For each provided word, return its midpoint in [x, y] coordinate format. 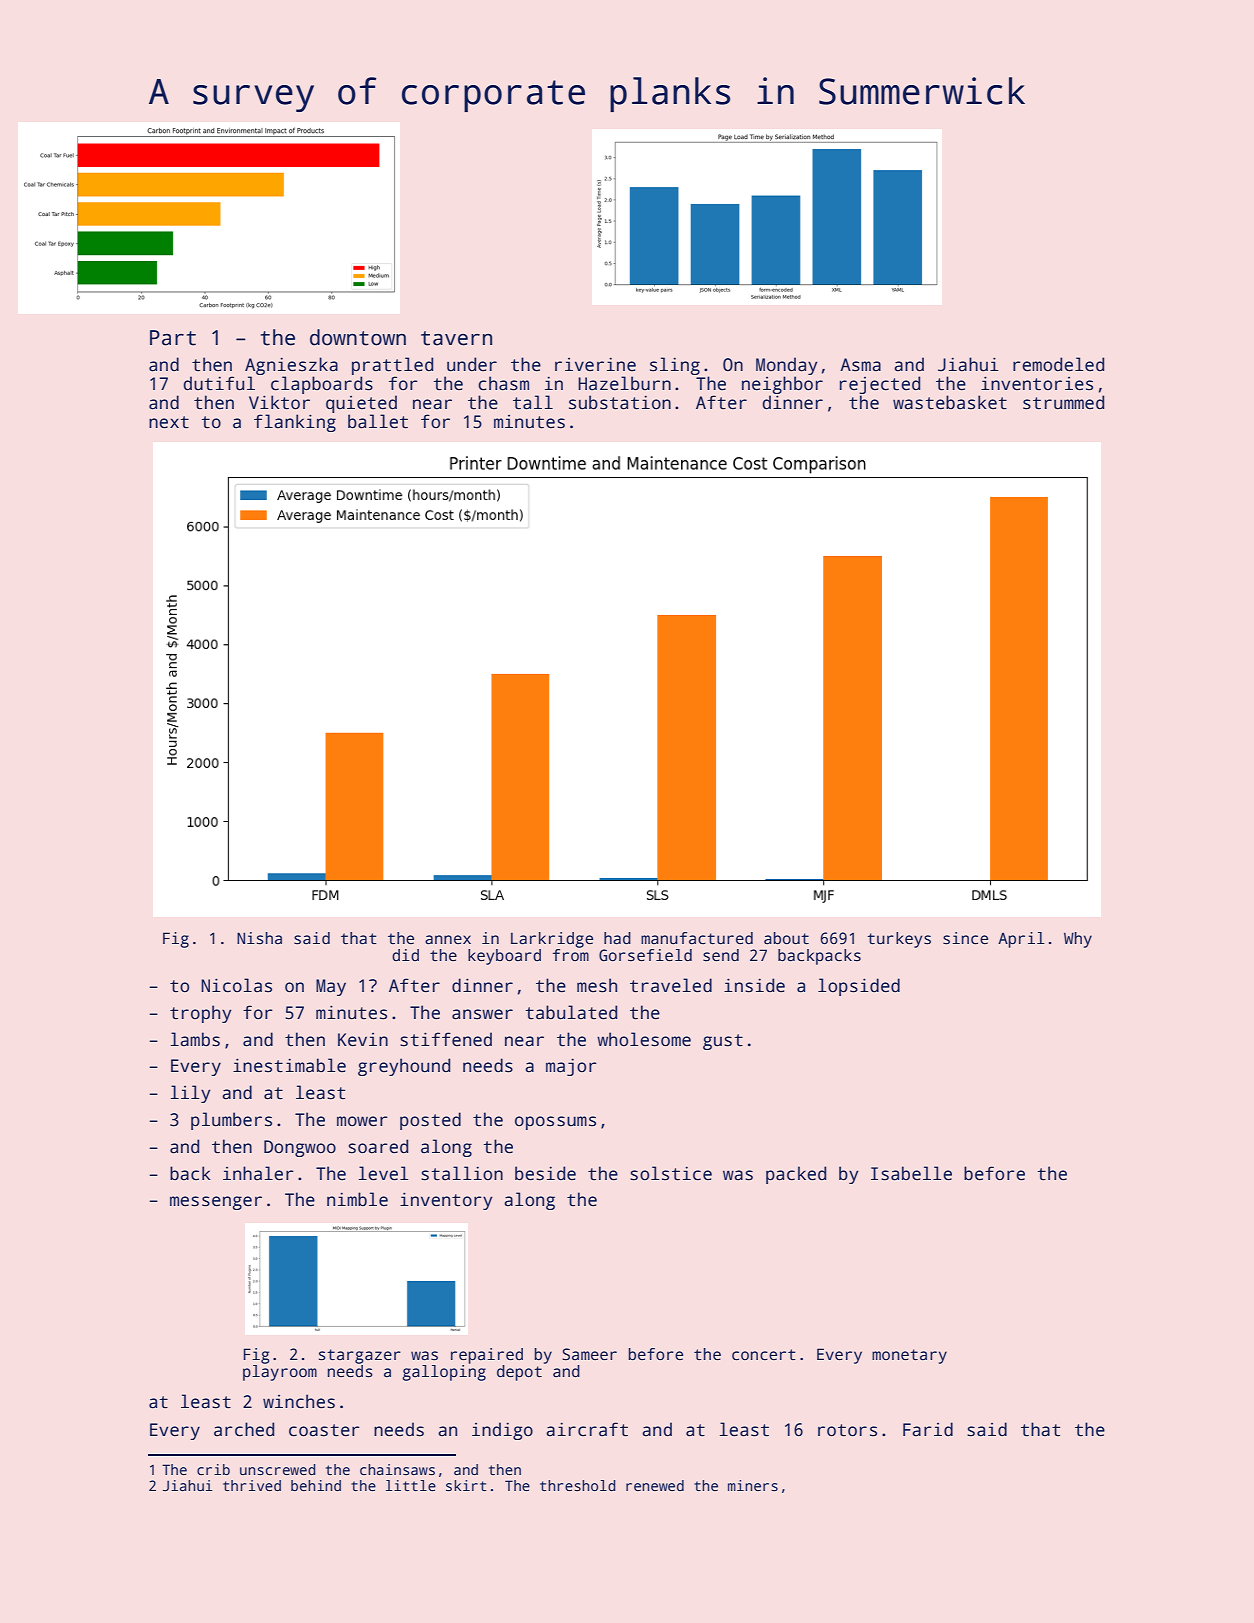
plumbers [231, 1121]
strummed [1063, 402]
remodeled [1058, 364]
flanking [295, 423]
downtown [358, 337]
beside [545, 1173]
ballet [378, 421]
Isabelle [911, 1173]
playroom [280, 1373]
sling [675, 366]
